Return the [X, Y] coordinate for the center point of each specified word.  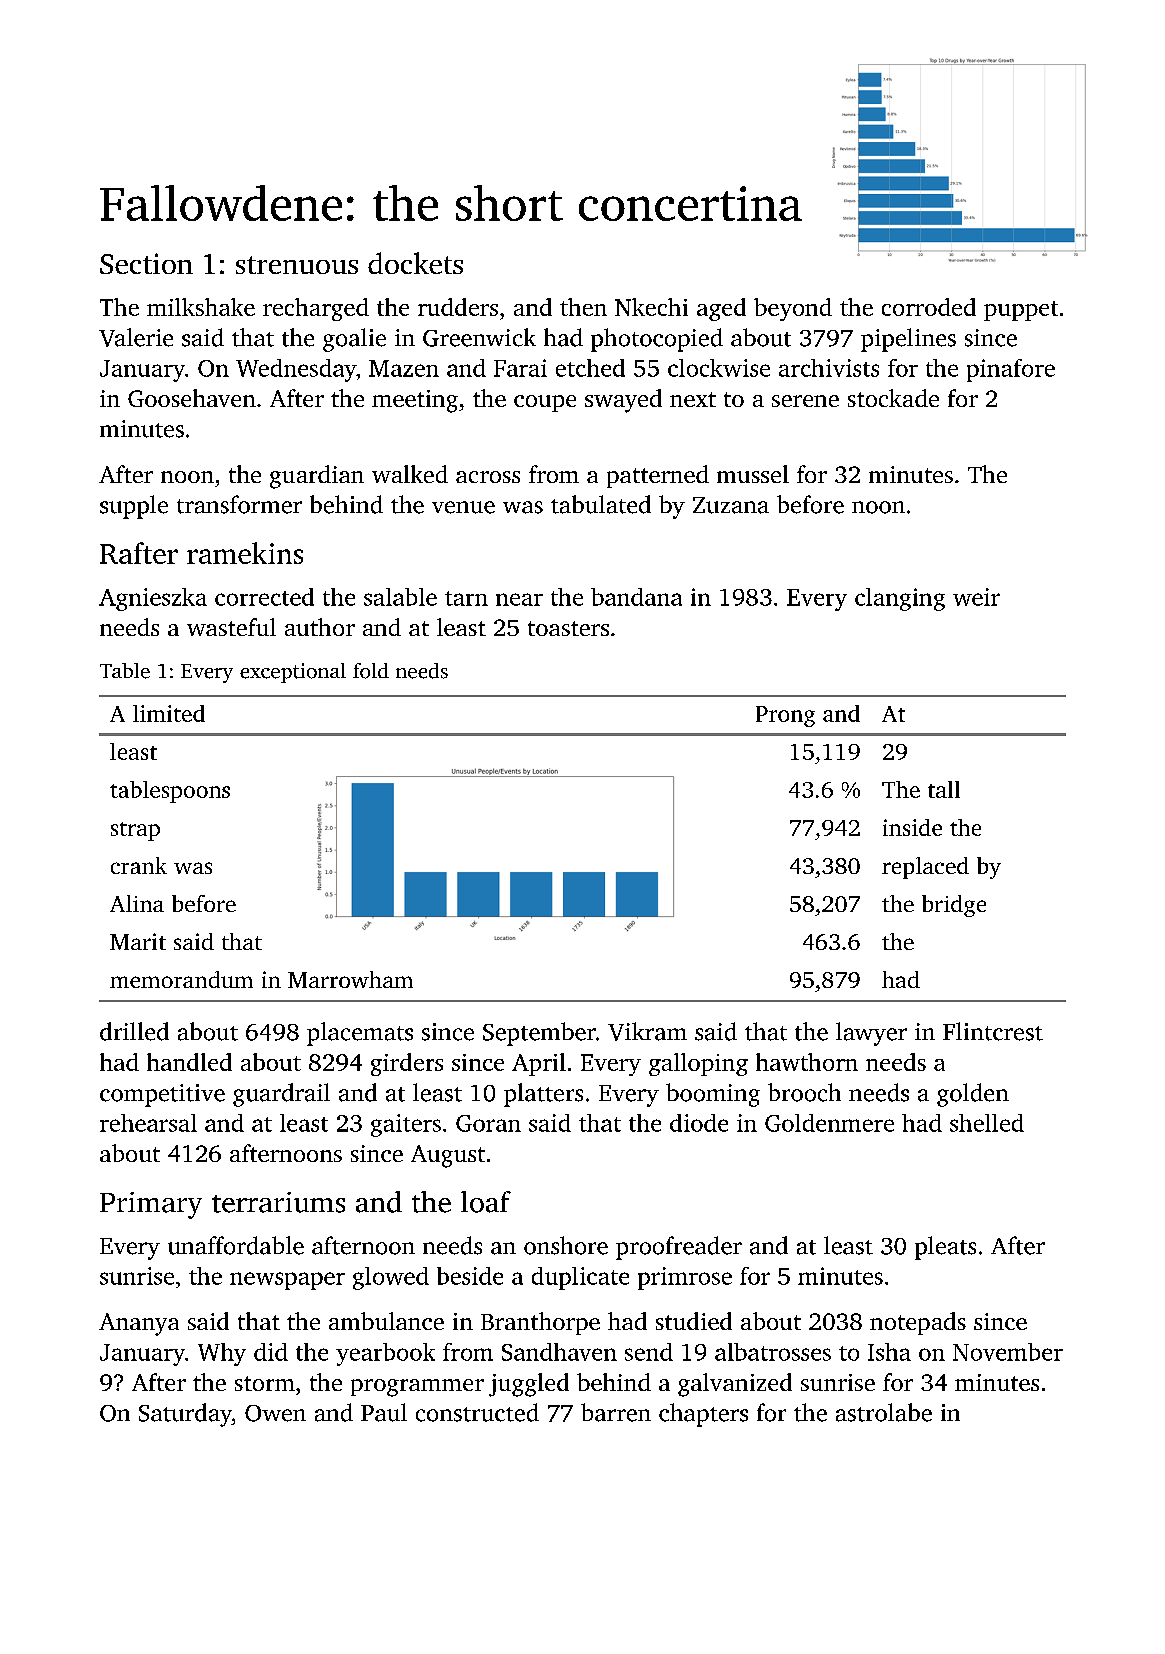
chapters [703, 1415]
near [519, 599]
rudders [458, 307]
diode [699, 1123]
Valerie [136, 337]
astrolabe [884, 1412]
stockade [893, 398]
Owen [275, 1413]
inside [912, 827]
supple [134, 507]
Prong [785, 716]
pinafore [1011, 370]
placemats [360, 1034]
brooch [804, 1092]
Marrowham [350, 979]
